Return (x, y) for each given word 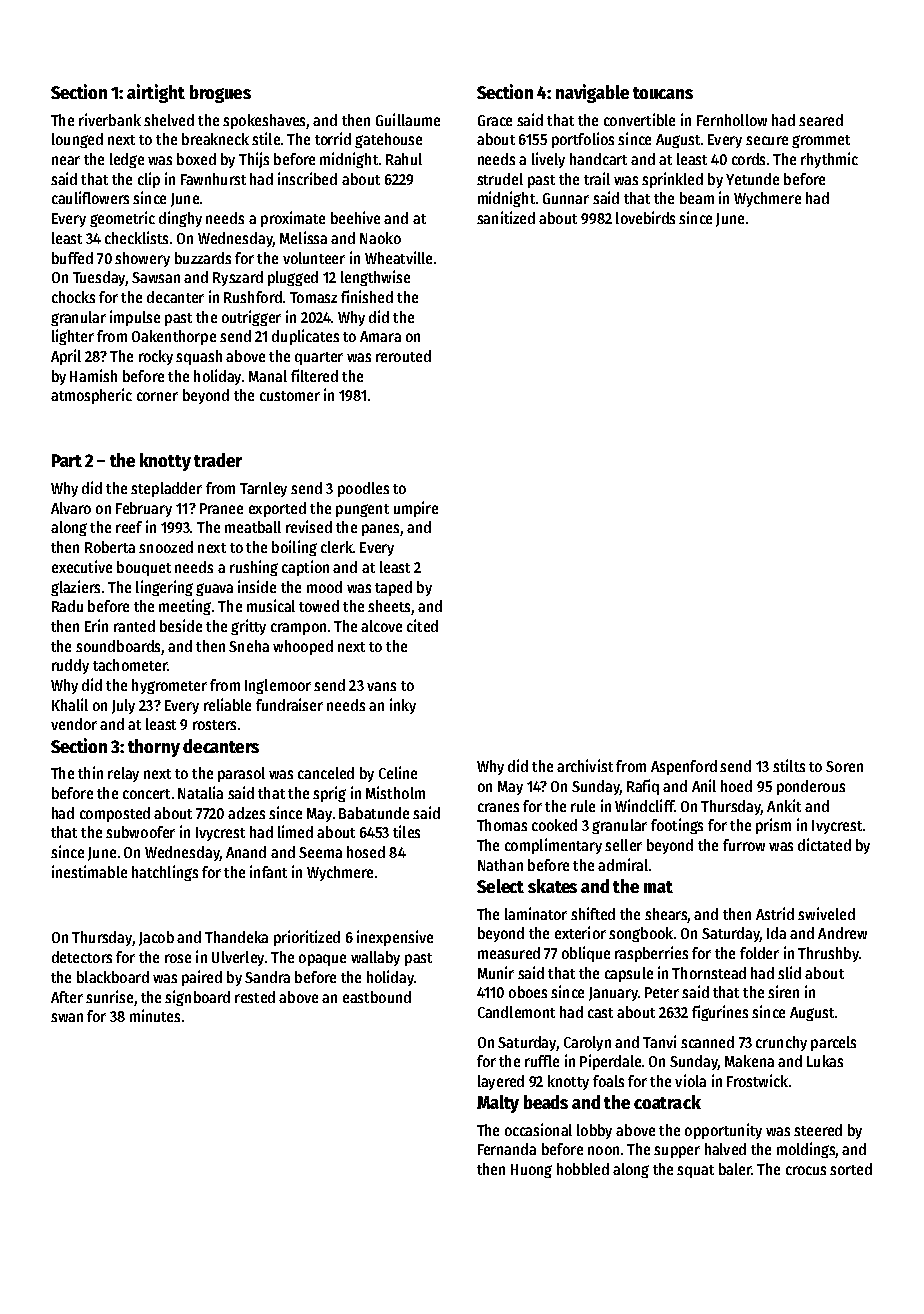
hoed (736, 786)
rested (255, 997)
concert (146, 794)
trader (218, 460)
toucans (663, 93)
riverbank (110, 119)
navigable (592, 93)
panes (380, 530)
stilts (789, 765)
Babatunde (374, 813)
